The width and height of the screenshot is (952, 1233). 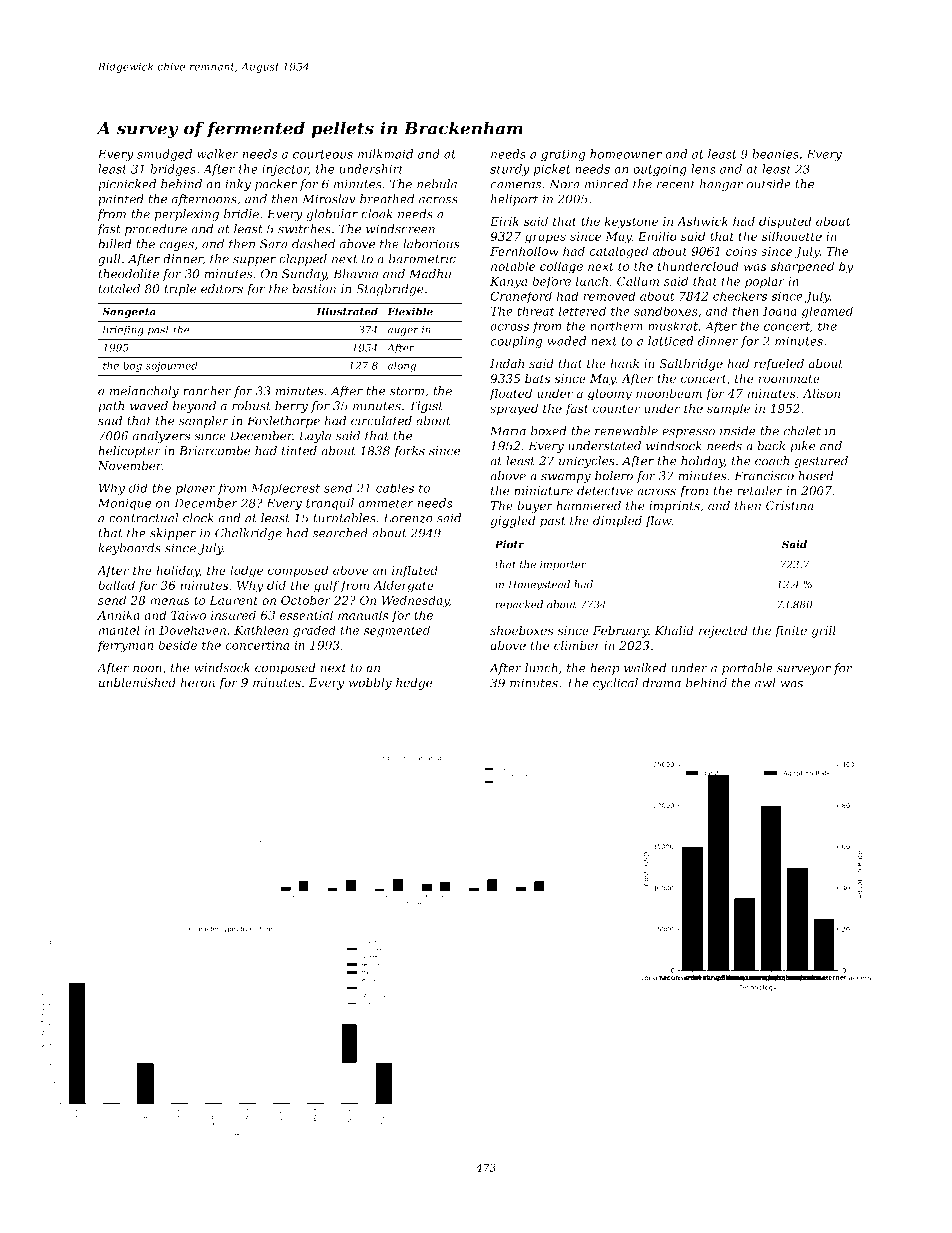 I want to click on shoeboxes, so click(x=521, y=630).
